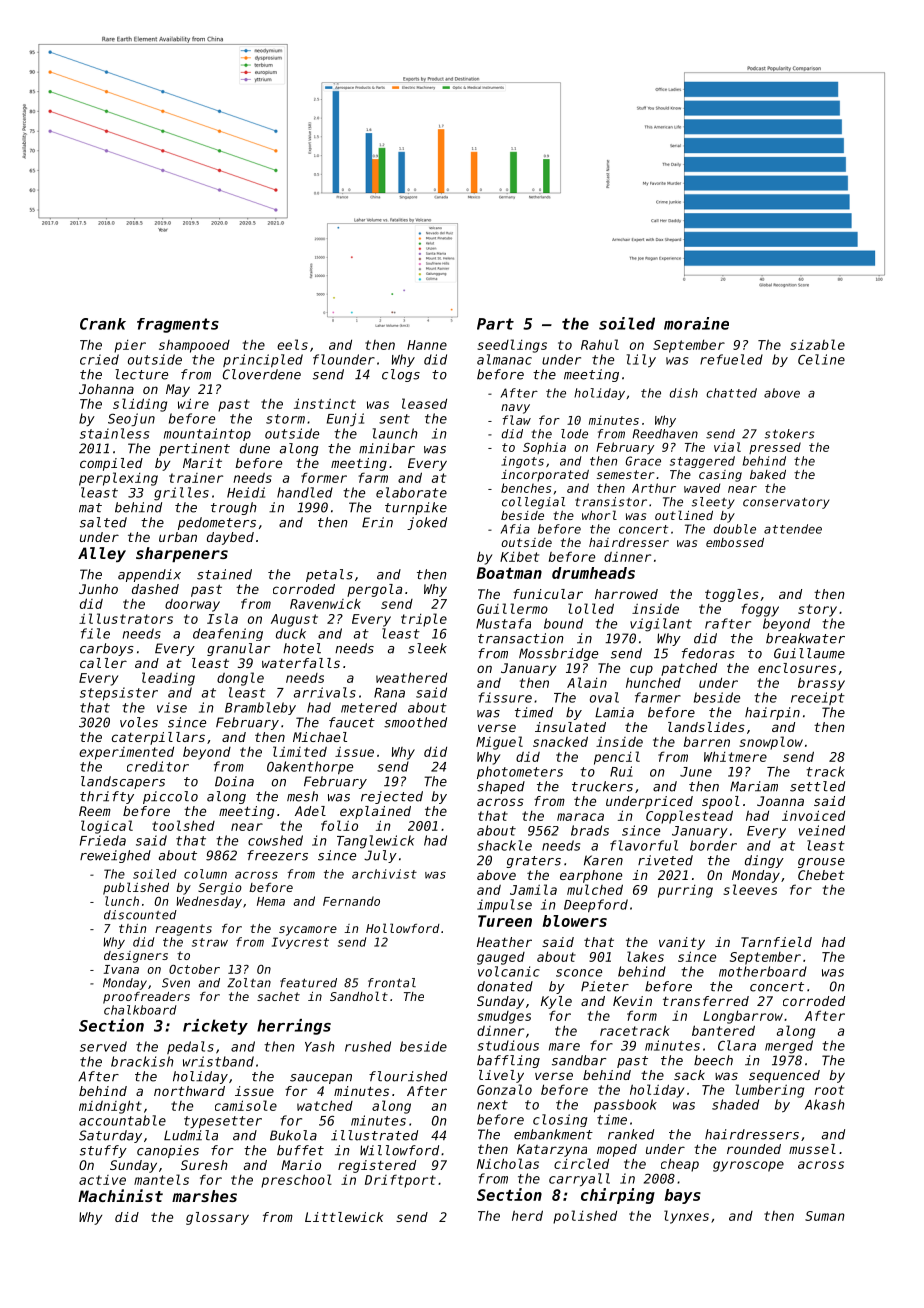 This page has height=1308, width=924. What do you see at coordinates (424, 620) in the page?
I see `triple` at bounding box center [424, 620].
